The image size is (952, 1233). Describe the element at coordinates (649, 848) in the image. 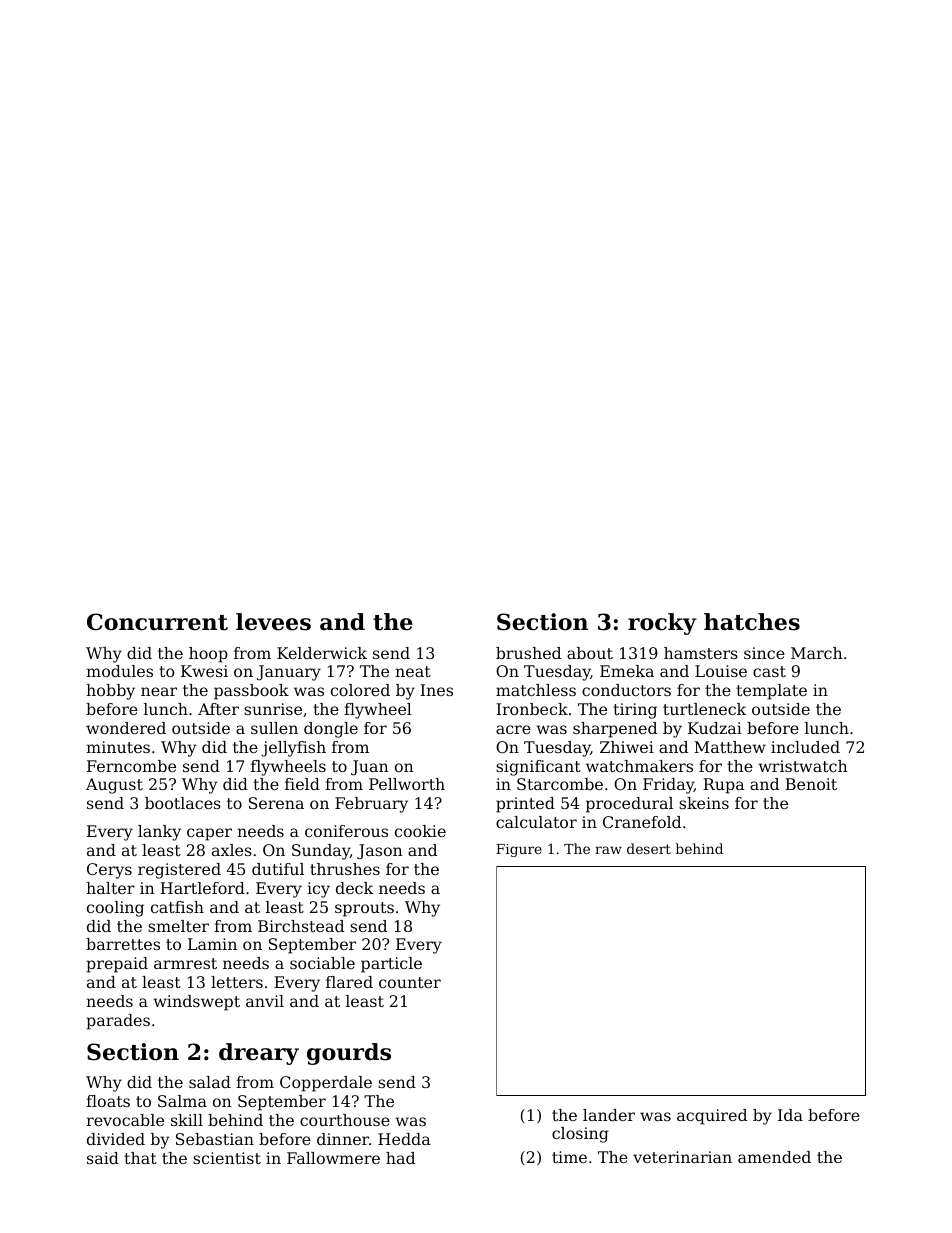

I see `desert` at that location.
